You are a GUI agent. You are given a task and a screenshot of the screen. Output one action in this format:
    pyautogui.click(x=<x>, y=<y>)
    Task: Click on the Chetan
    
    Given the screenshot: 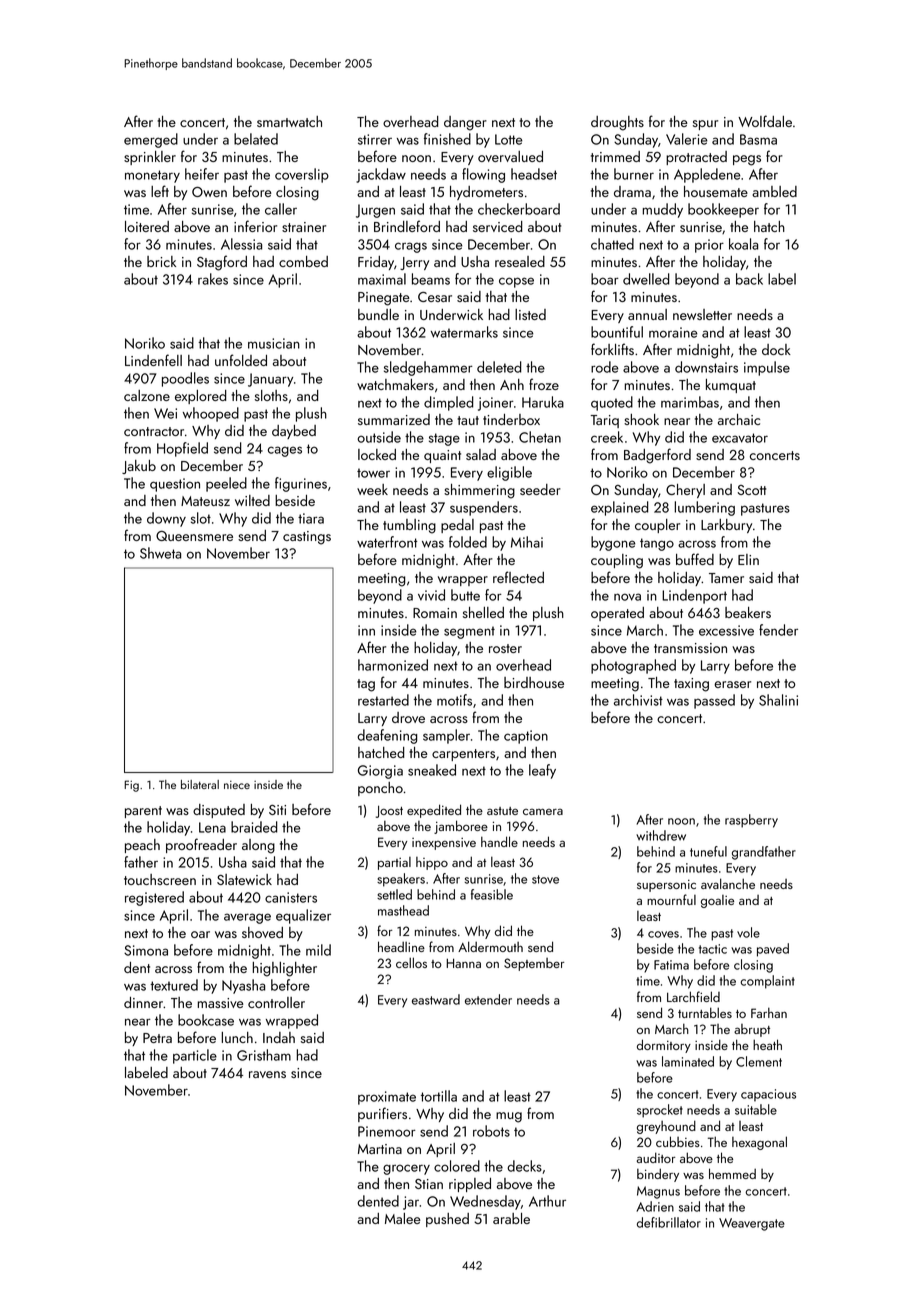 What is the action you would take?
    pyautogui.click(x=540, y=437)
